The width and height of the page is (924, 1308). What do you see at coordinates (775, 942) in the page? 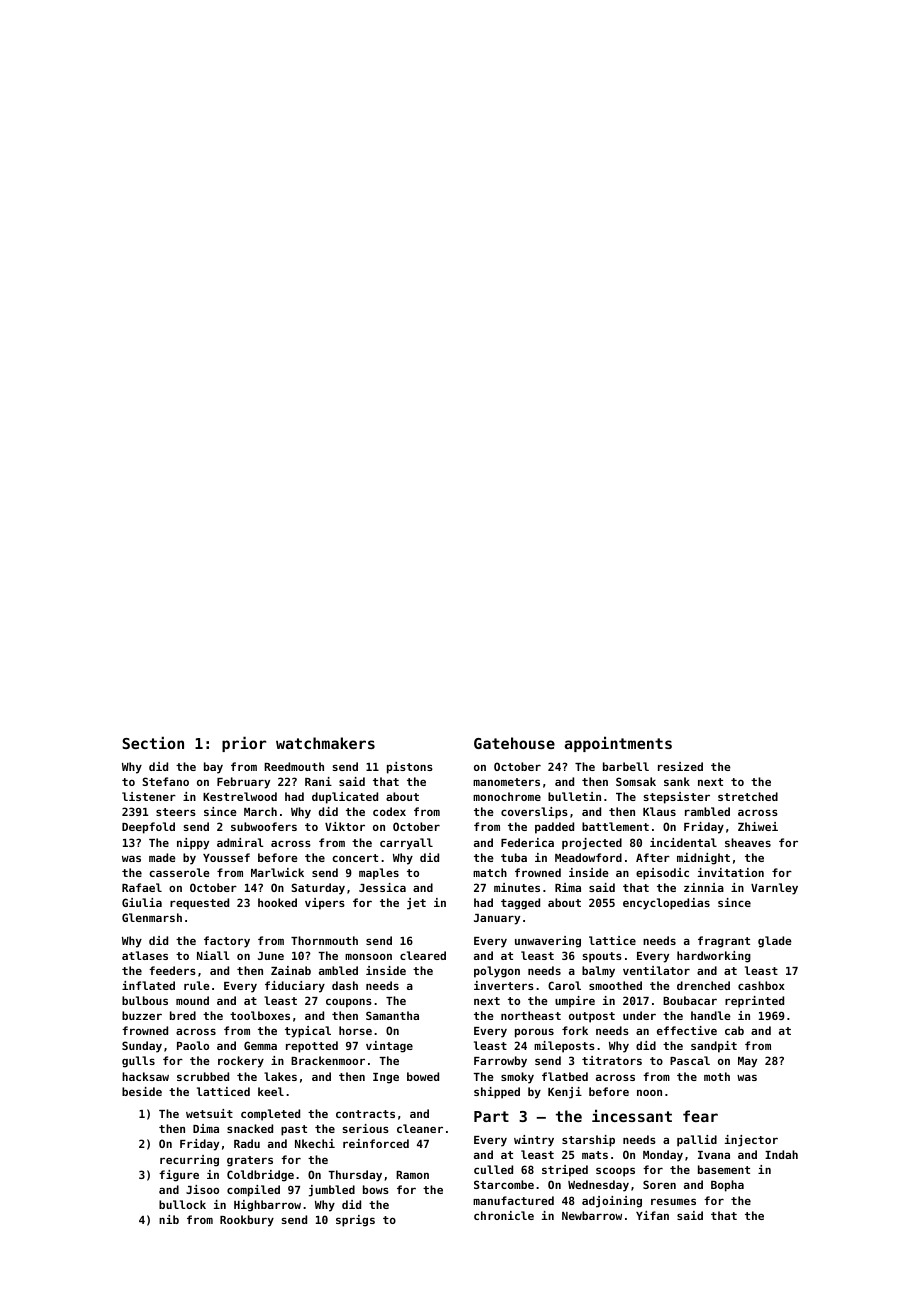
I see `glade` at bounding box center [775, 942].
